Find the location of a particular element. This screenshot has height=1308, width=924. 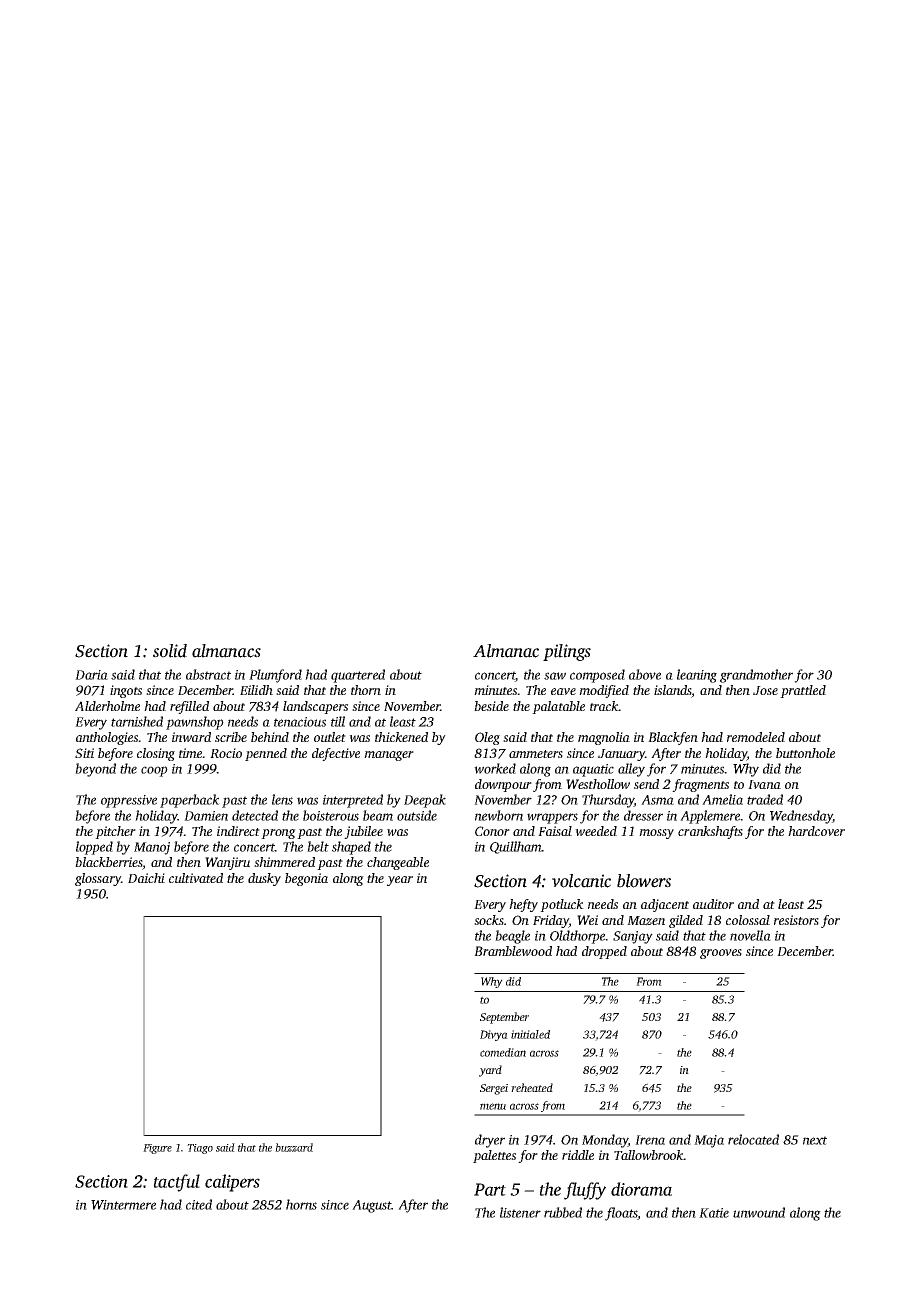

tactful is located at coordinates (177, 1183).
